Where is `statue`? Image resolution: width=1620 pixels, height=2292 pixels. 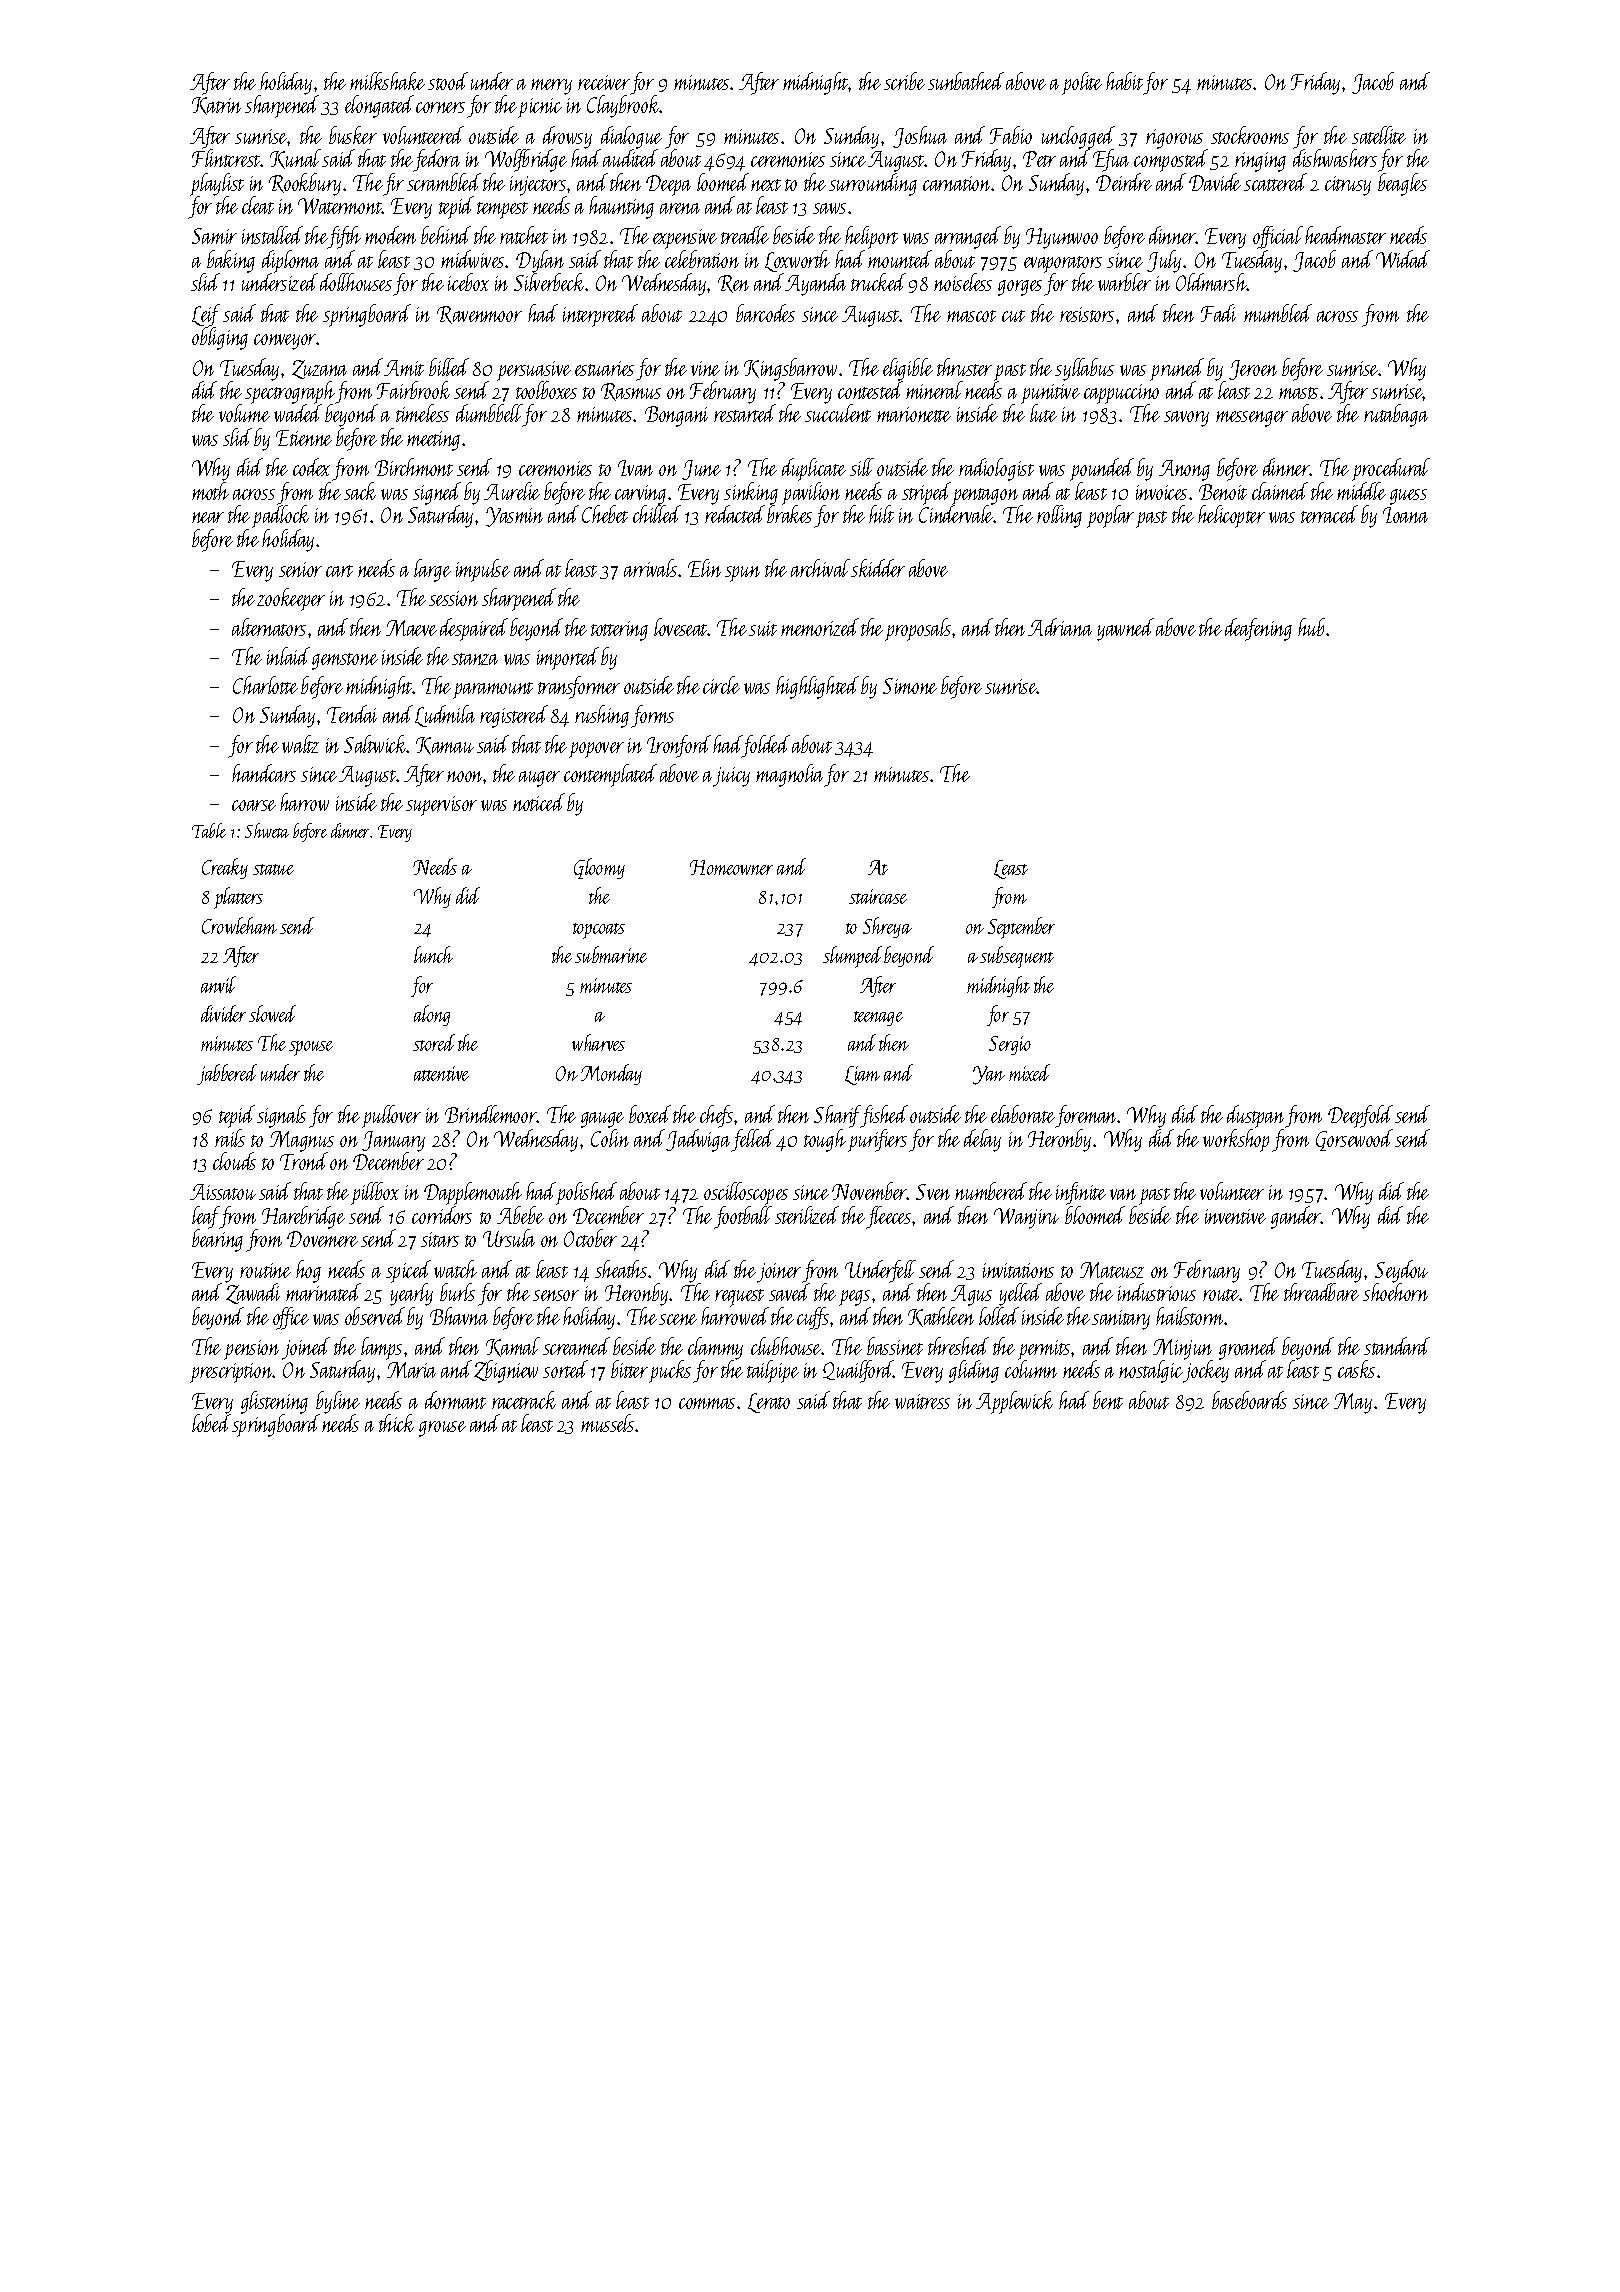 statue is located at coordinates (273, 869).
